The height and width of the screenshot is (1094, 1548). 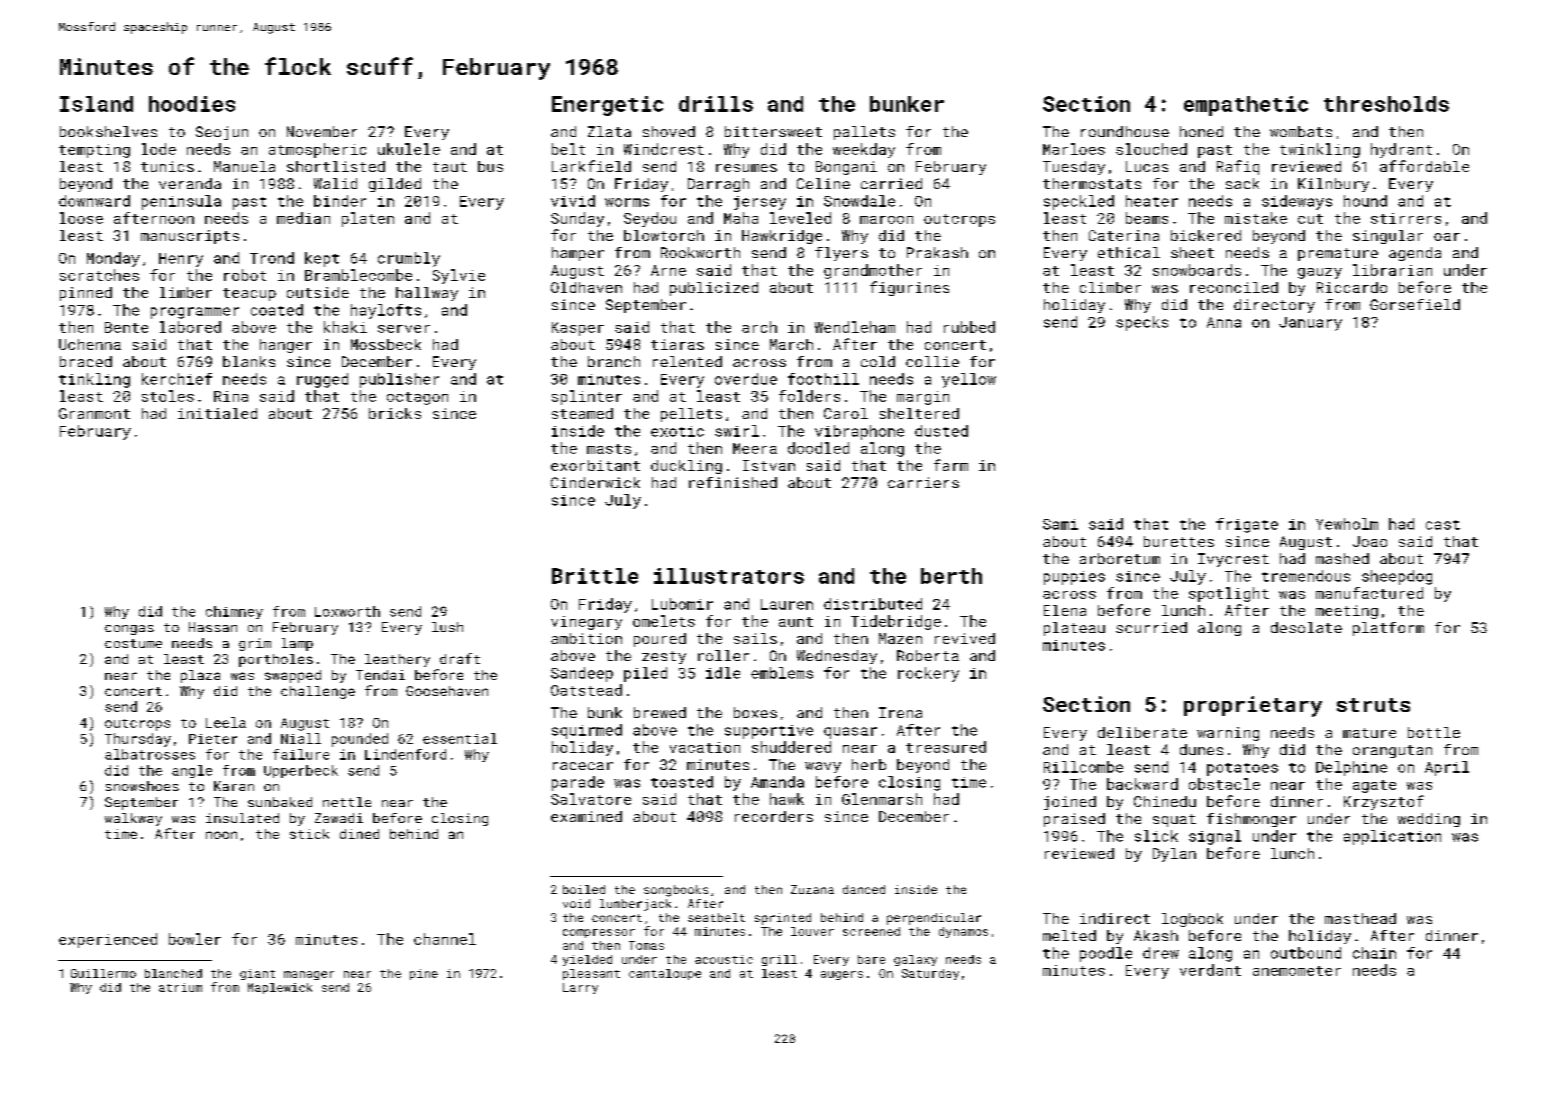 What do you see at coordinates (882, 799) in the screenshot?
I see `Glenmarsh` at bounding box center [882, 799].
